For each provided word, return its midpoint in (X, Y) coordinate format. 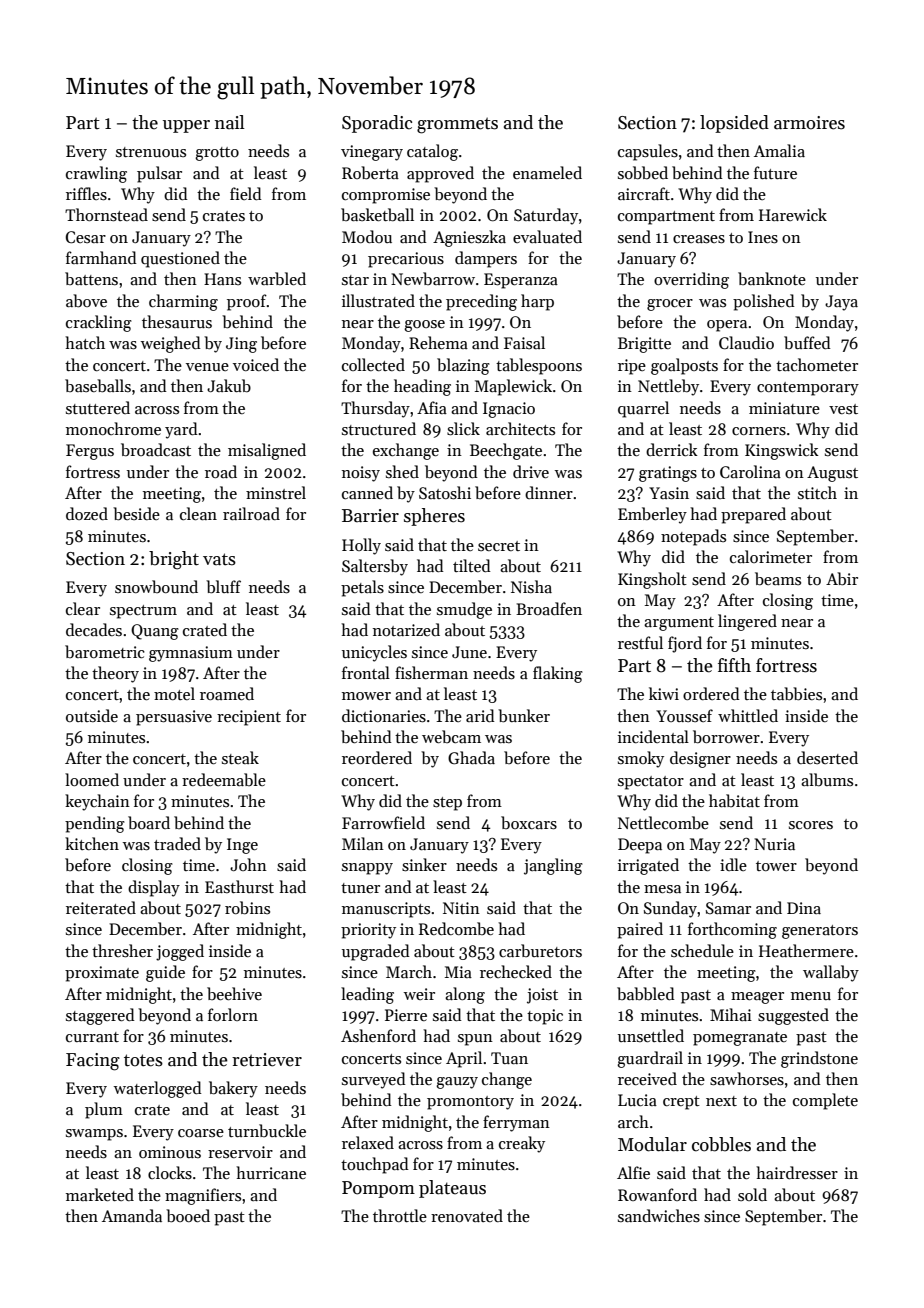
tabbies (796, 694)
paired (640, 930)
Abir (842, 579)
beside (136, 514)
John (248, 864)
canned (367, 492)
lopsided (734, 124)
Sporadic (377, 124)
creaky (522, 1144)
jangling (553, 866)
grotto (217, 154)
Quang (155, 632)
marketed (100, 1194)
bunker (524, 716)
